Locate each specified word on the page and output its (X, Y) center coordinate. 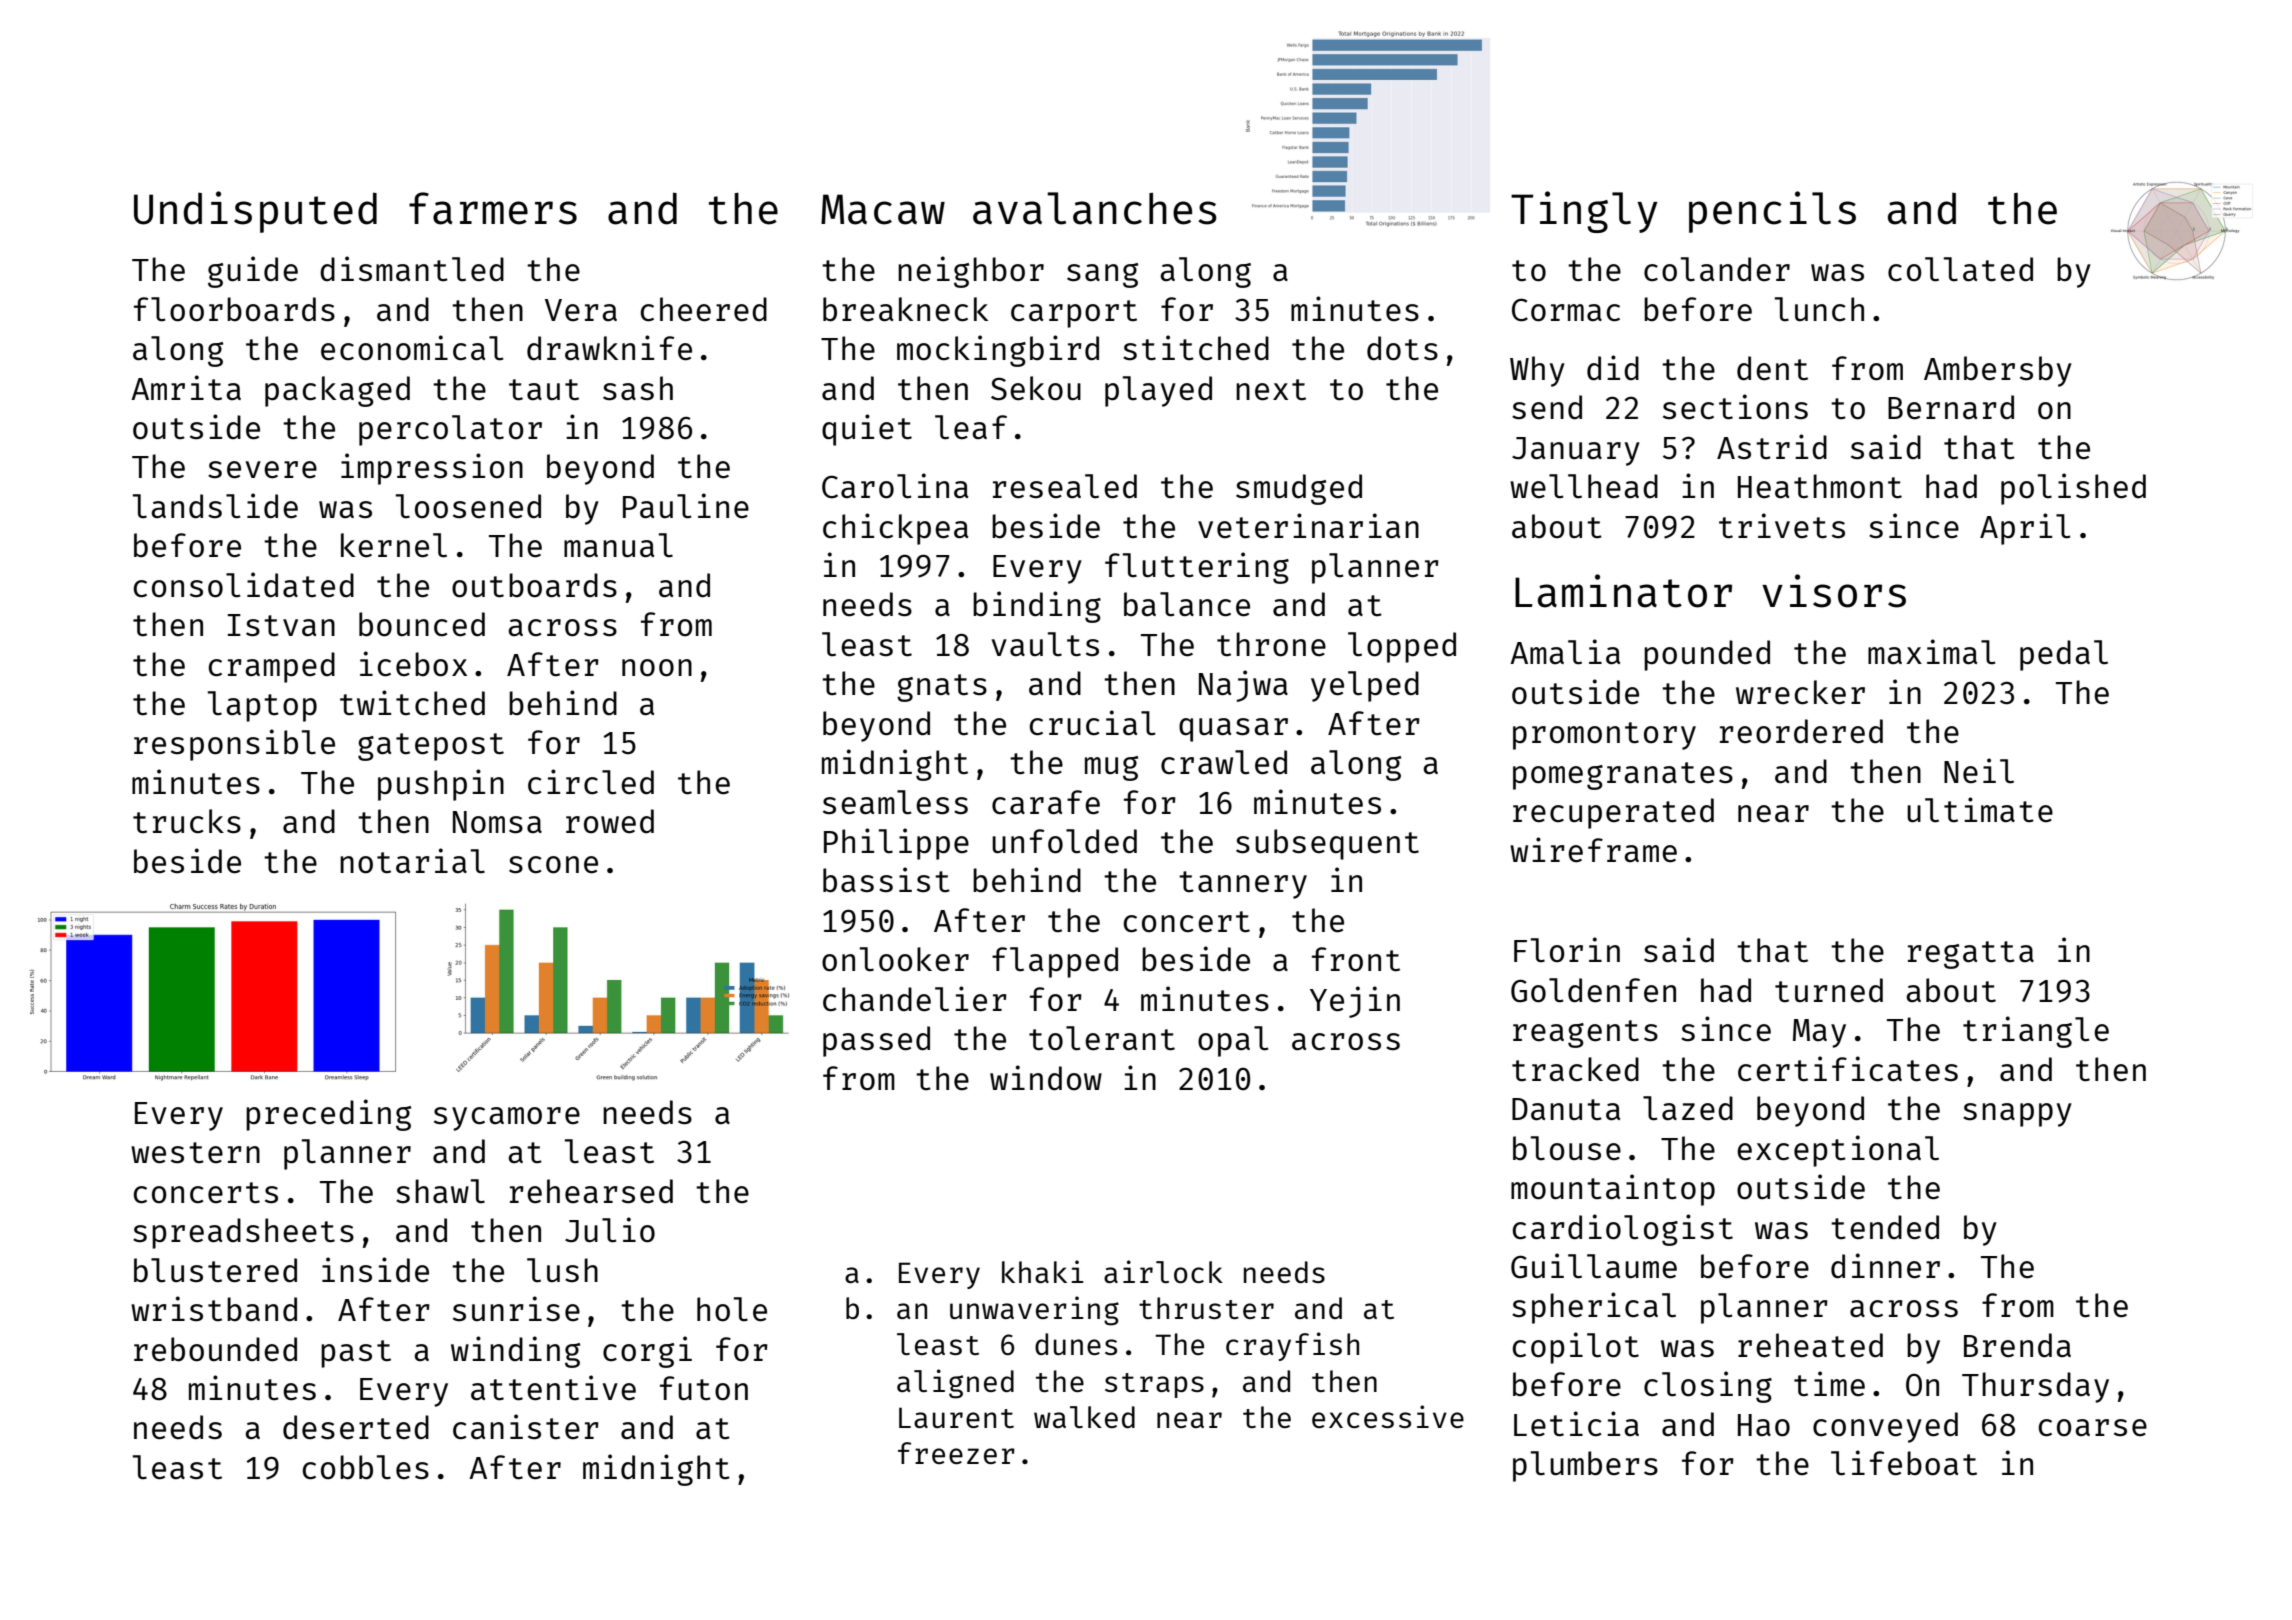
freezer (956, 1453)
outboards (534, 585)
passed (876, 1041)
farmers (493, 208)
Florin (1567, 950)
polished (2073, 489)
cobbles (366, 1467)
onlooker (895, 959)
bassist (886, 880)
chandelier (915, 999)
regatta (1971, 955)
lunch (1819, 309)
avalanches (1095, 208)
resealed (1065, 486)
